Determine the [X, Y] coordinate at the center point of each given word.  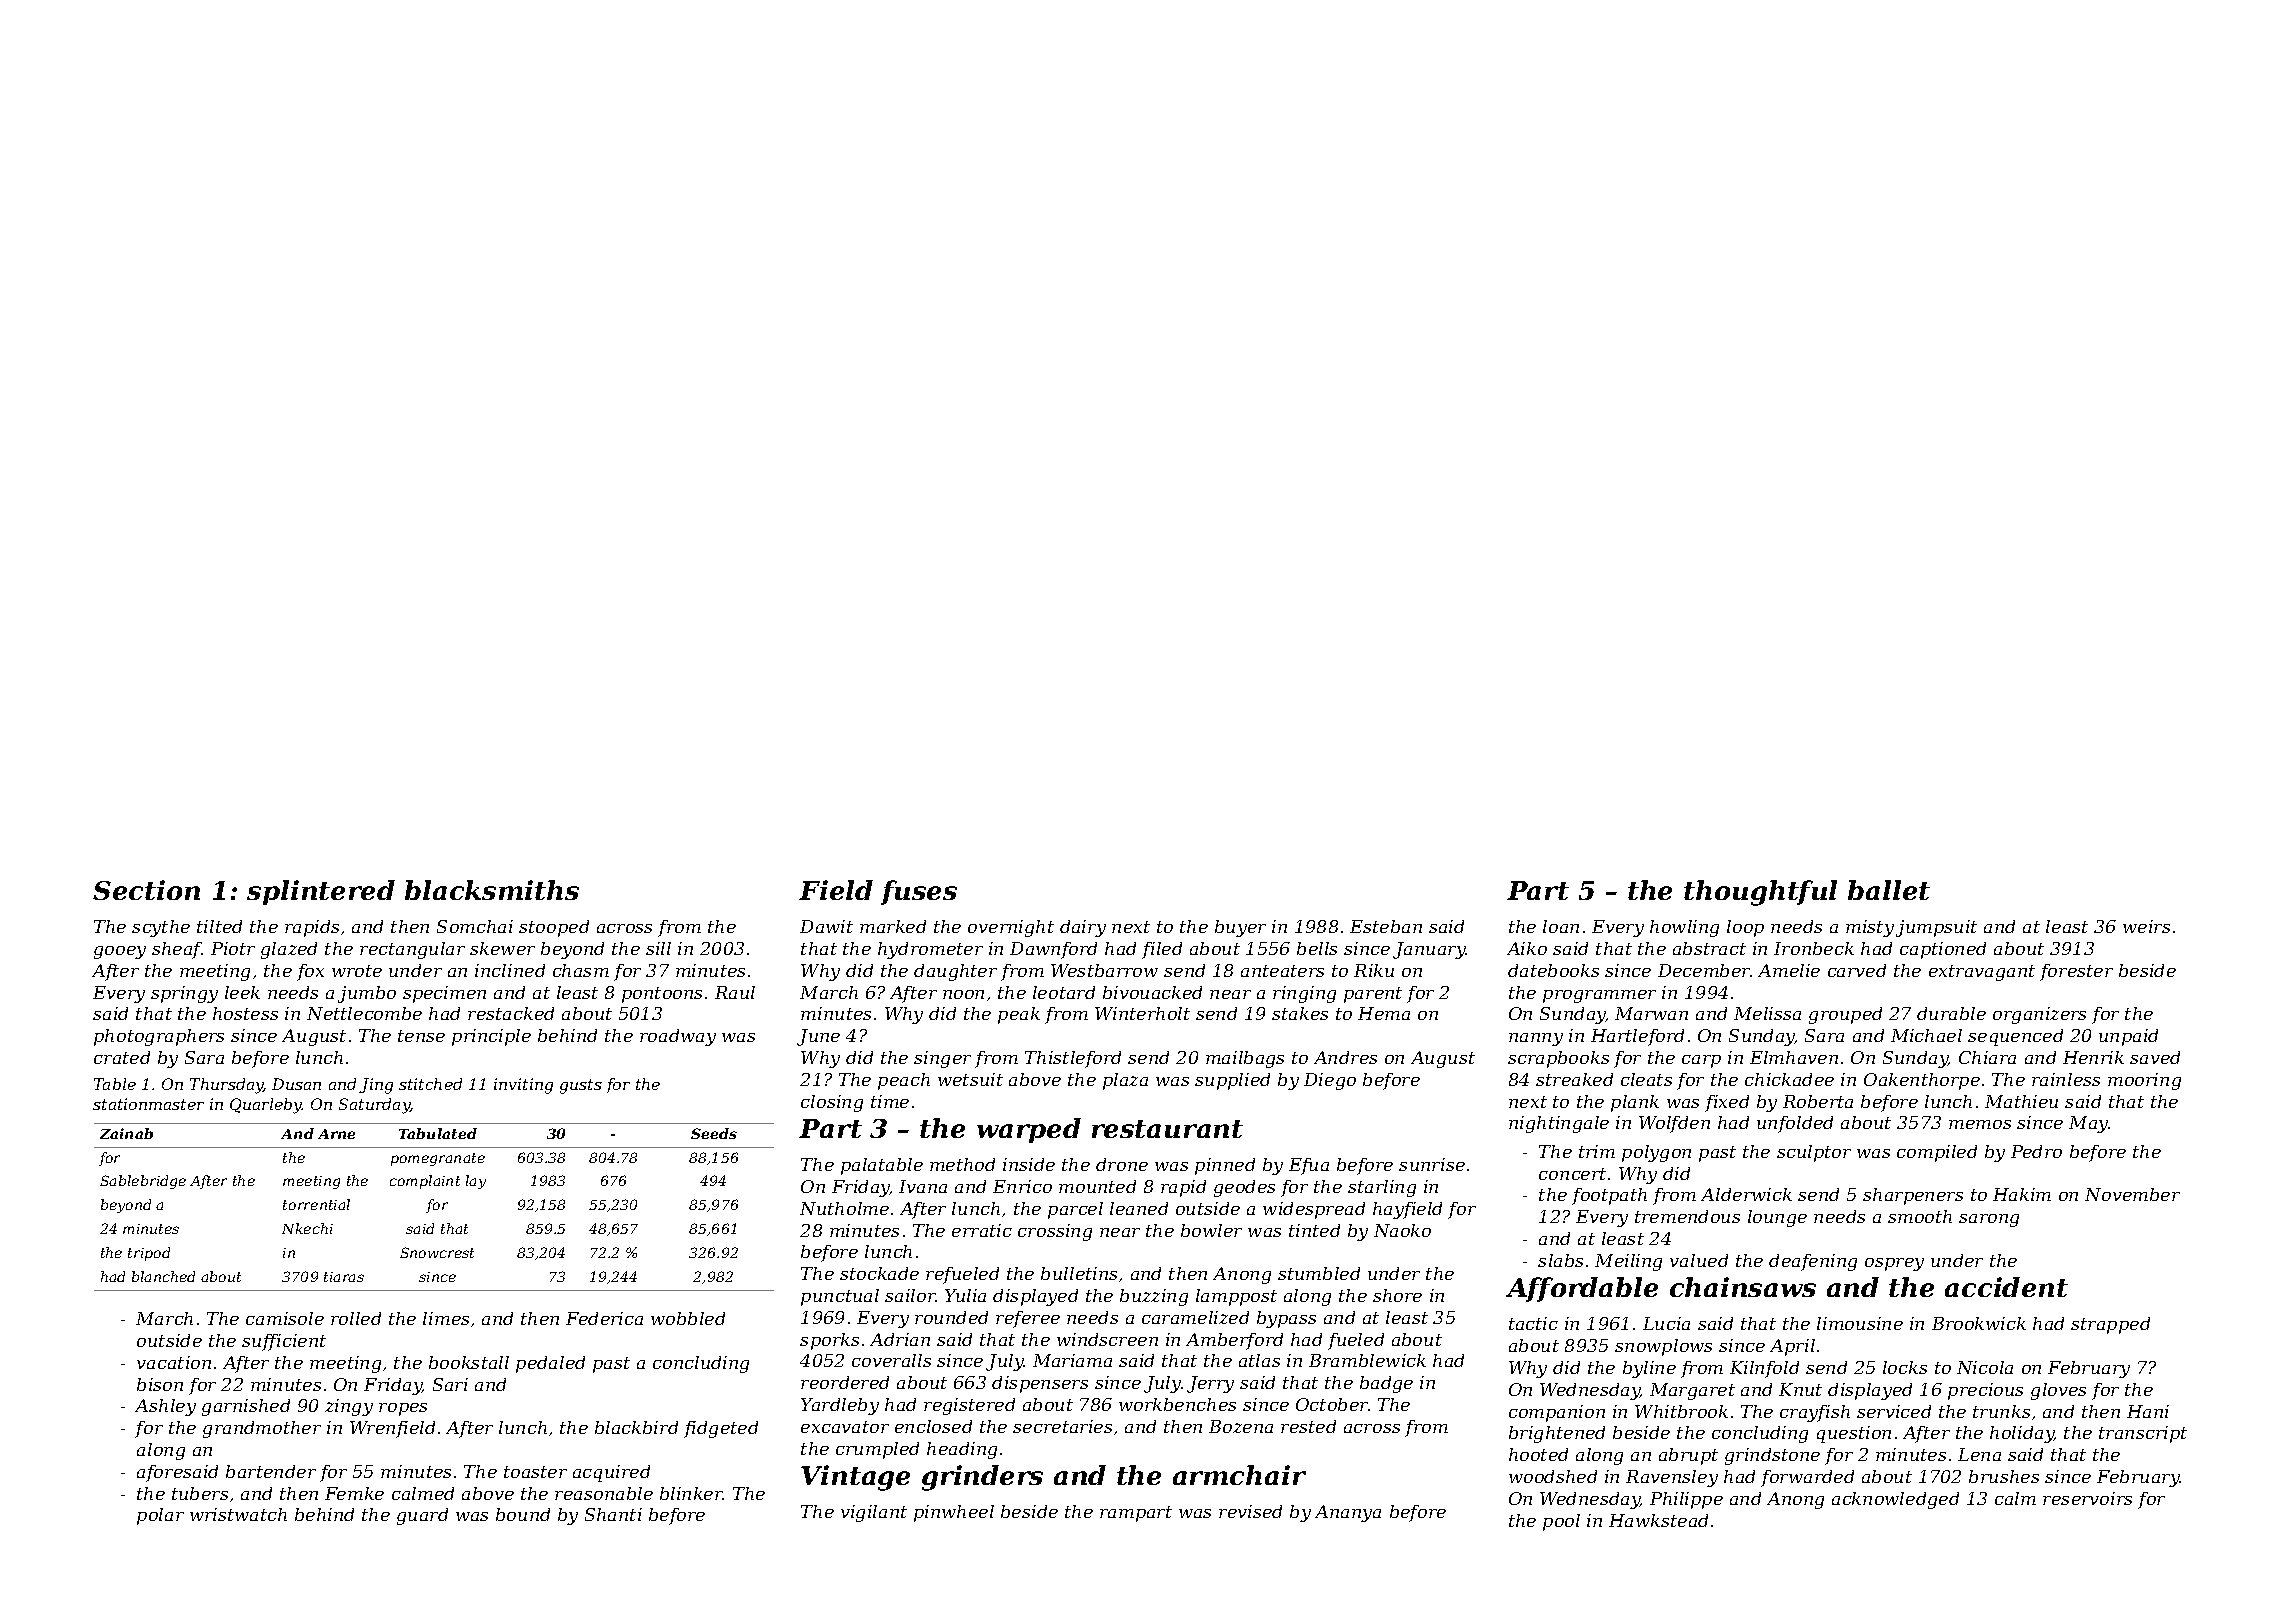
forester [2076, 972]
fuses [919, 892]
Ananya [1348, 1513]
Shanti [613, 1514]
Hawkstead [1658, 1520]
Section [146, 890]
